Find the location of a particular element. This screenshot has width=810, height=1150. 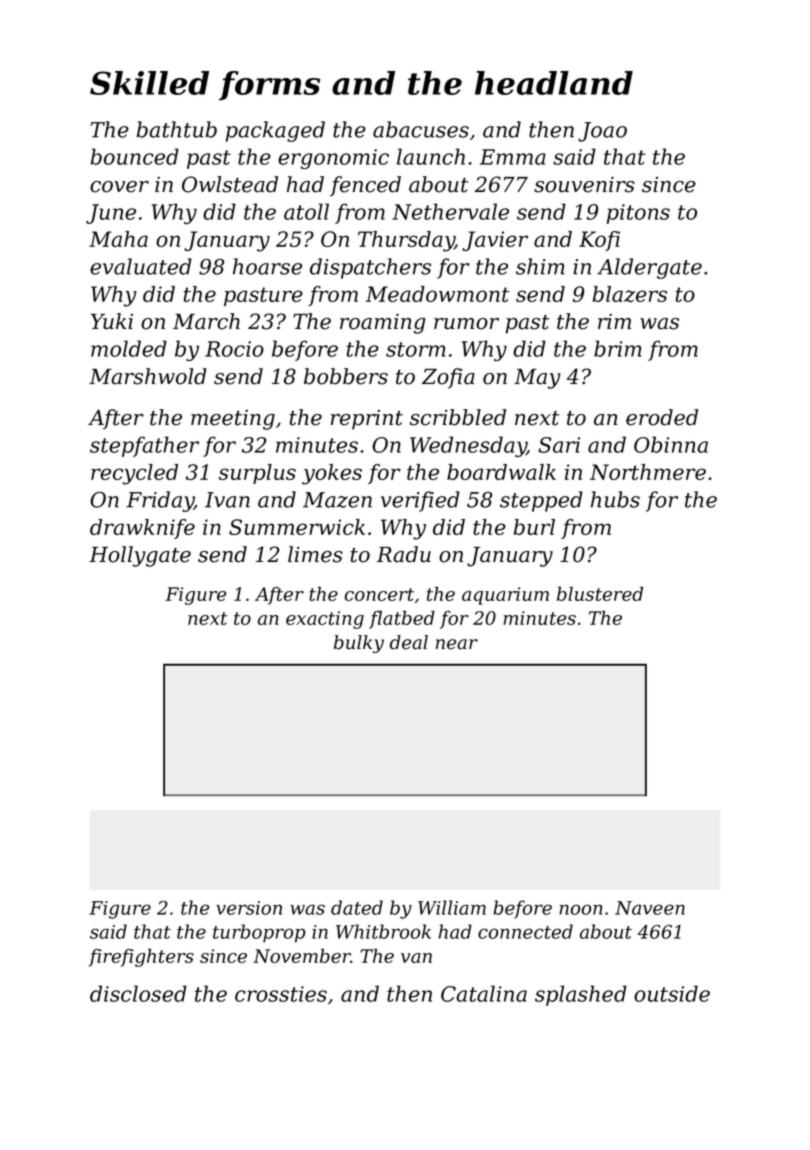

pitons is located at coordinates (638, 214).
